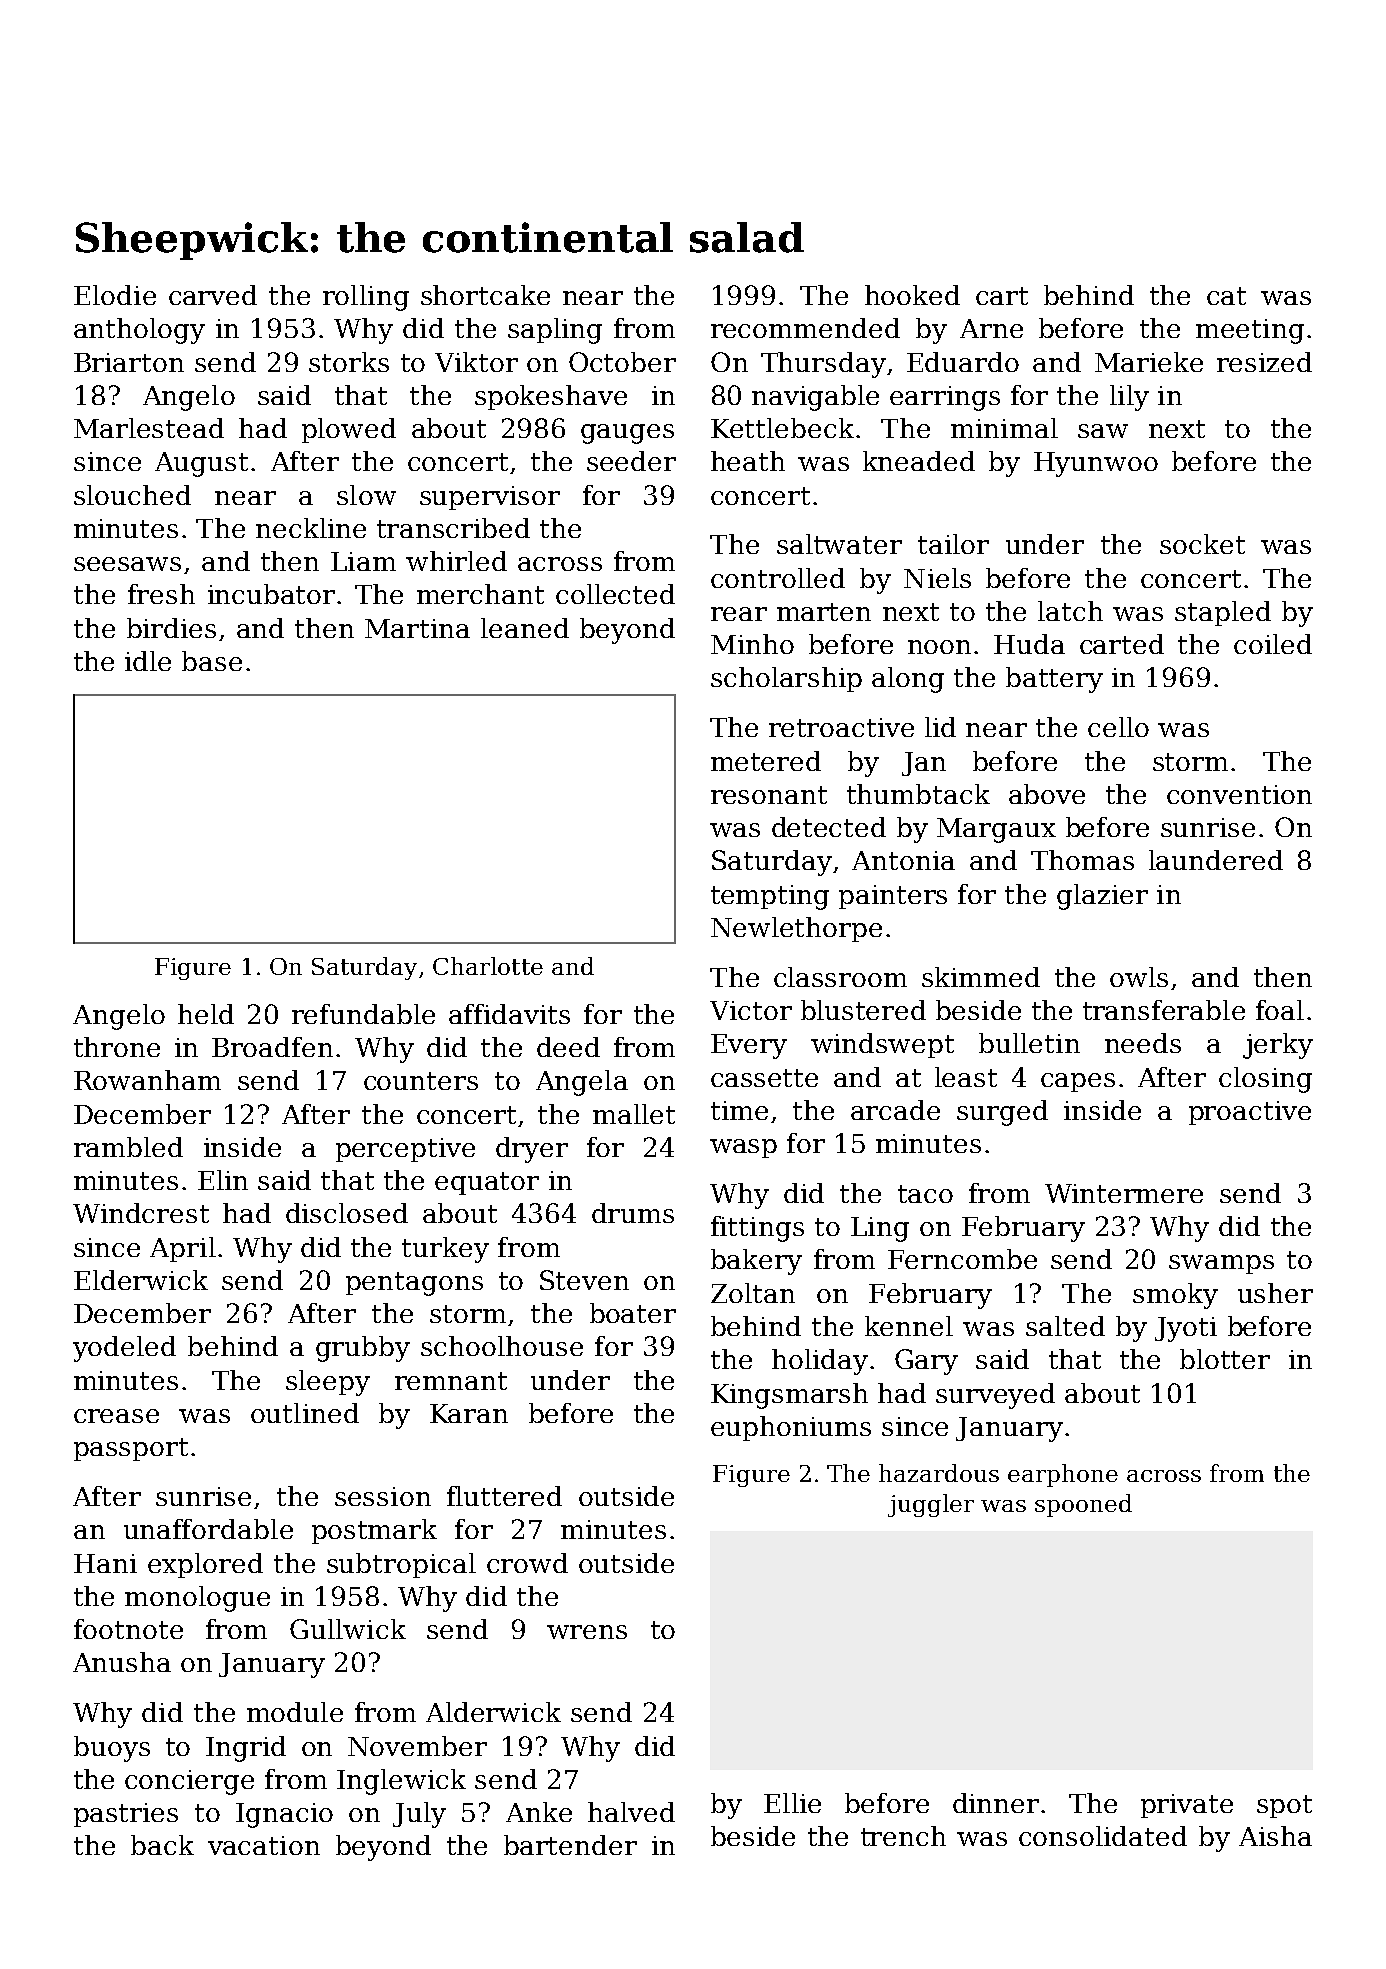  What do you see at coordinates (213, 295) in the screenshot?
I see `carved` at bounding box center [213, 295].
